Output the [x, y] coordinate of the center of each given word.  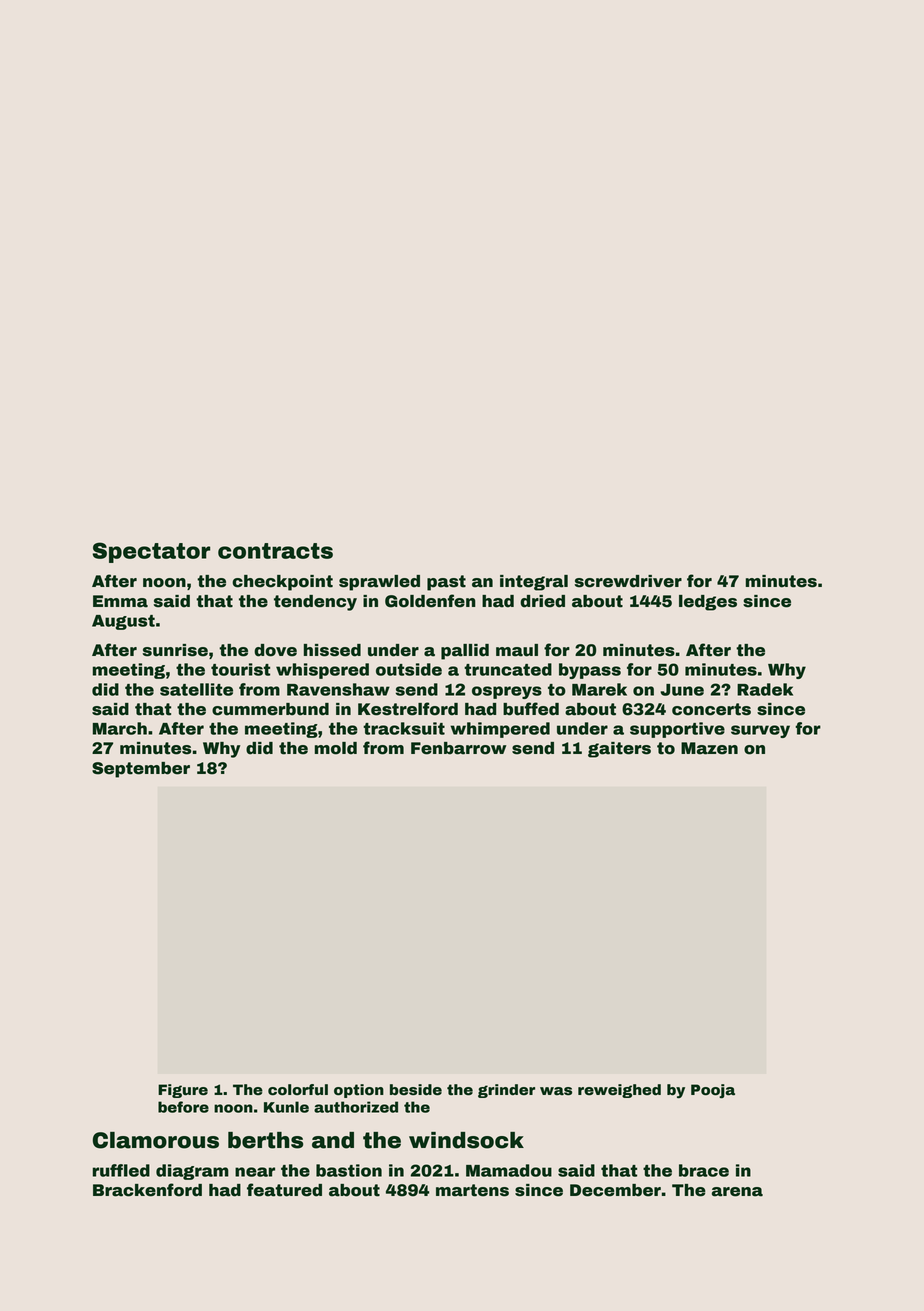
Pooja [713, 1091]
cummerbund [270, 709]
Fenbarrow [458, 748]
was [556, 1091]
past [446, 583]
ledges [708, 603]
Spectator [151, 552]
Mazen [709, 748]
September [141, 770]
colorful [298, 1090]
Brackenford [147, 1190]
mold [336, 748]
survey [760, 731]
